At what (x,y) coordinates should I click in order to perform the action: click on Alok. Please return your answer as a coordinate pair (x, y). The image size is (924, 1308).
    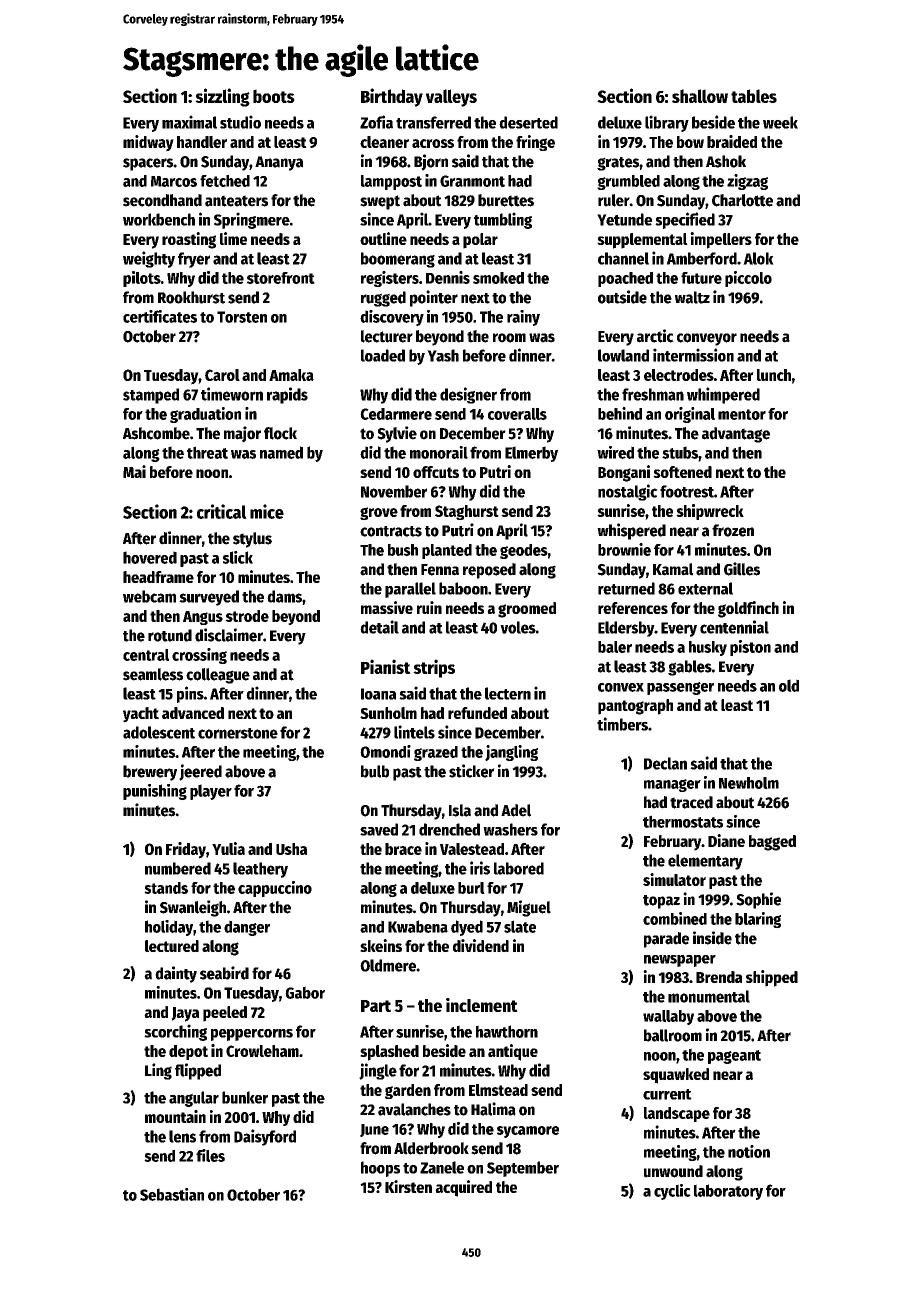
    Looking at the image, I should click on (758, 258).
